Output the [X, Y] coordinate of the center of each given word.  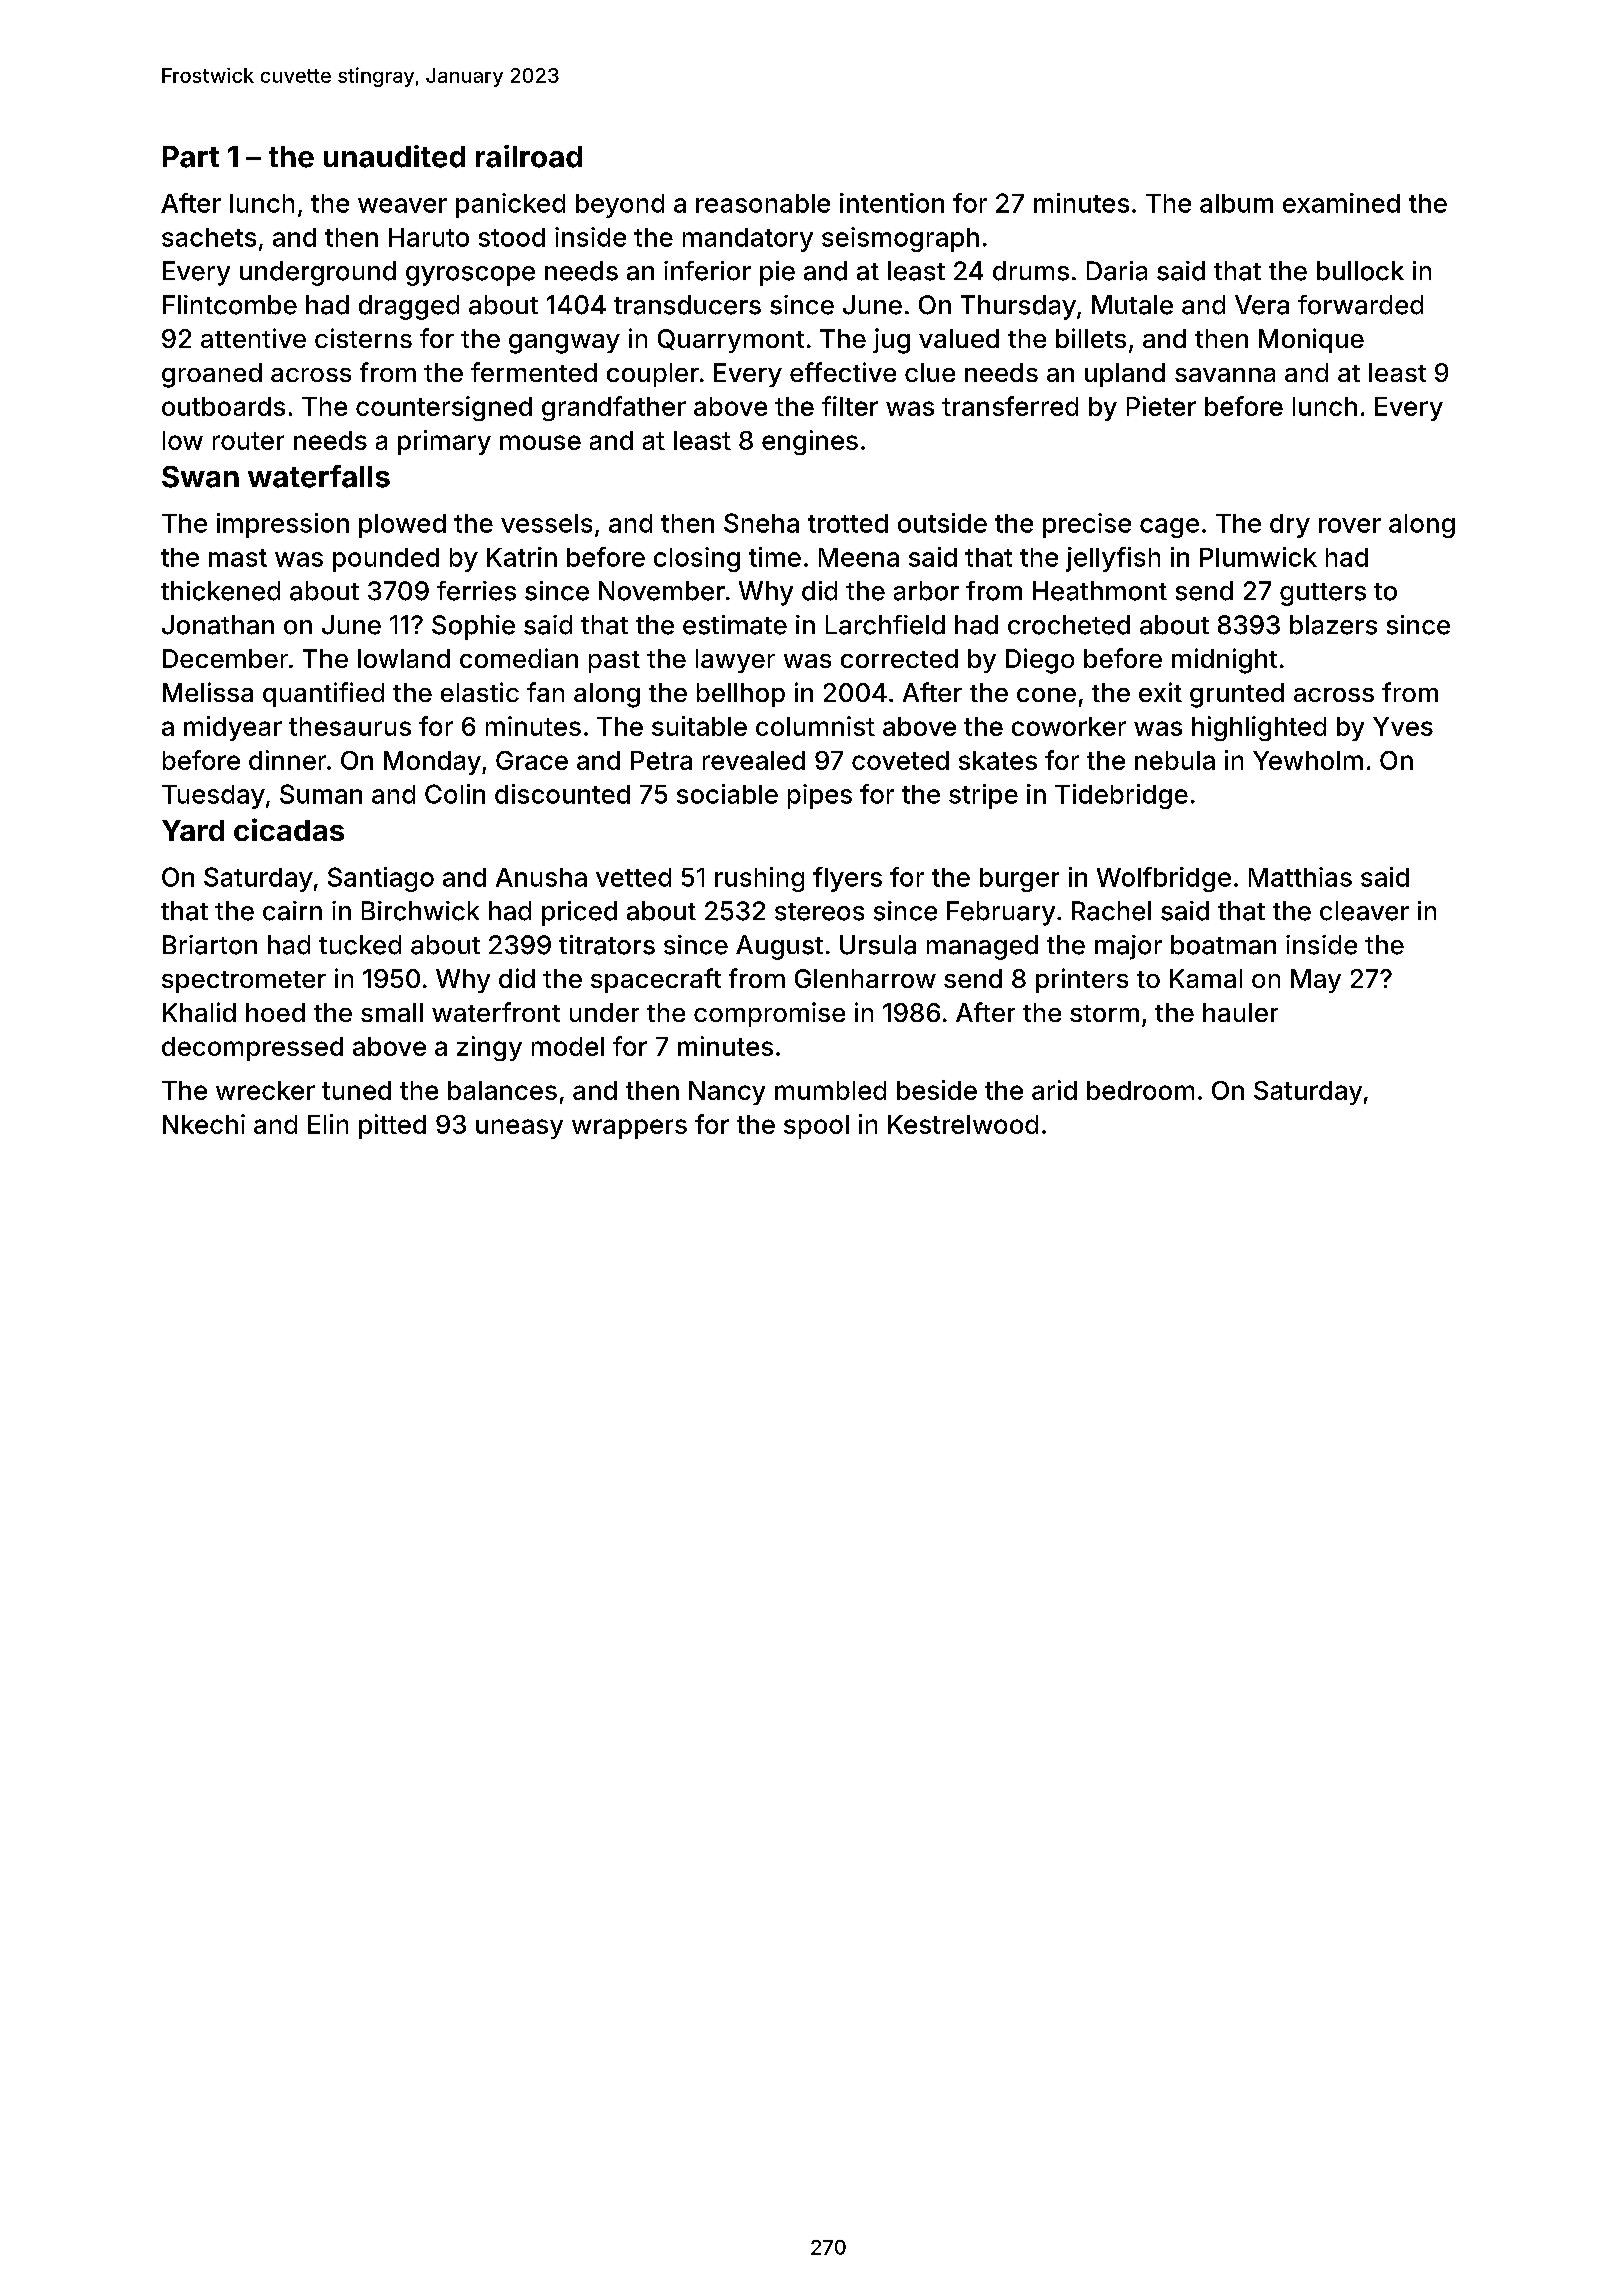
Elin [328, 1124]
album [1236, 203]
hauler [1240, 1012]
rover [1350, 525]
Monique [1311, 340]
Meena [859, 557]
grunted [1237, 695]
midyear [233, 728]
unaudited [394, 156]
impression [283, 525]
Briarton [210, 945]
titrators [607, 945]
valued [959, 338]
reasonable [763, 203]
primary [444, 442]
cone [1046, 695]
